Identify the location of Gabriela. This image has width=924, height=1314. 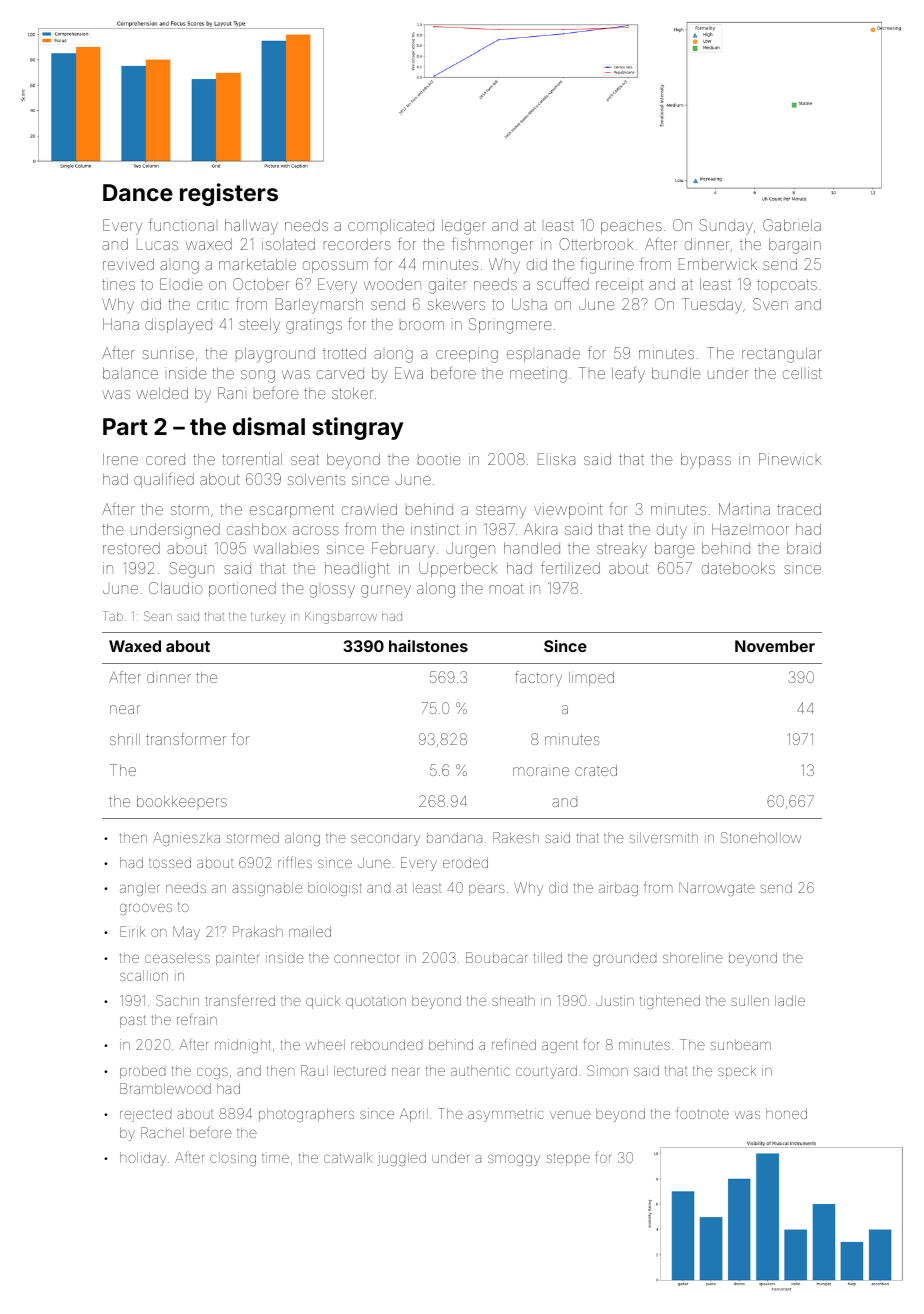
(792, 225).
